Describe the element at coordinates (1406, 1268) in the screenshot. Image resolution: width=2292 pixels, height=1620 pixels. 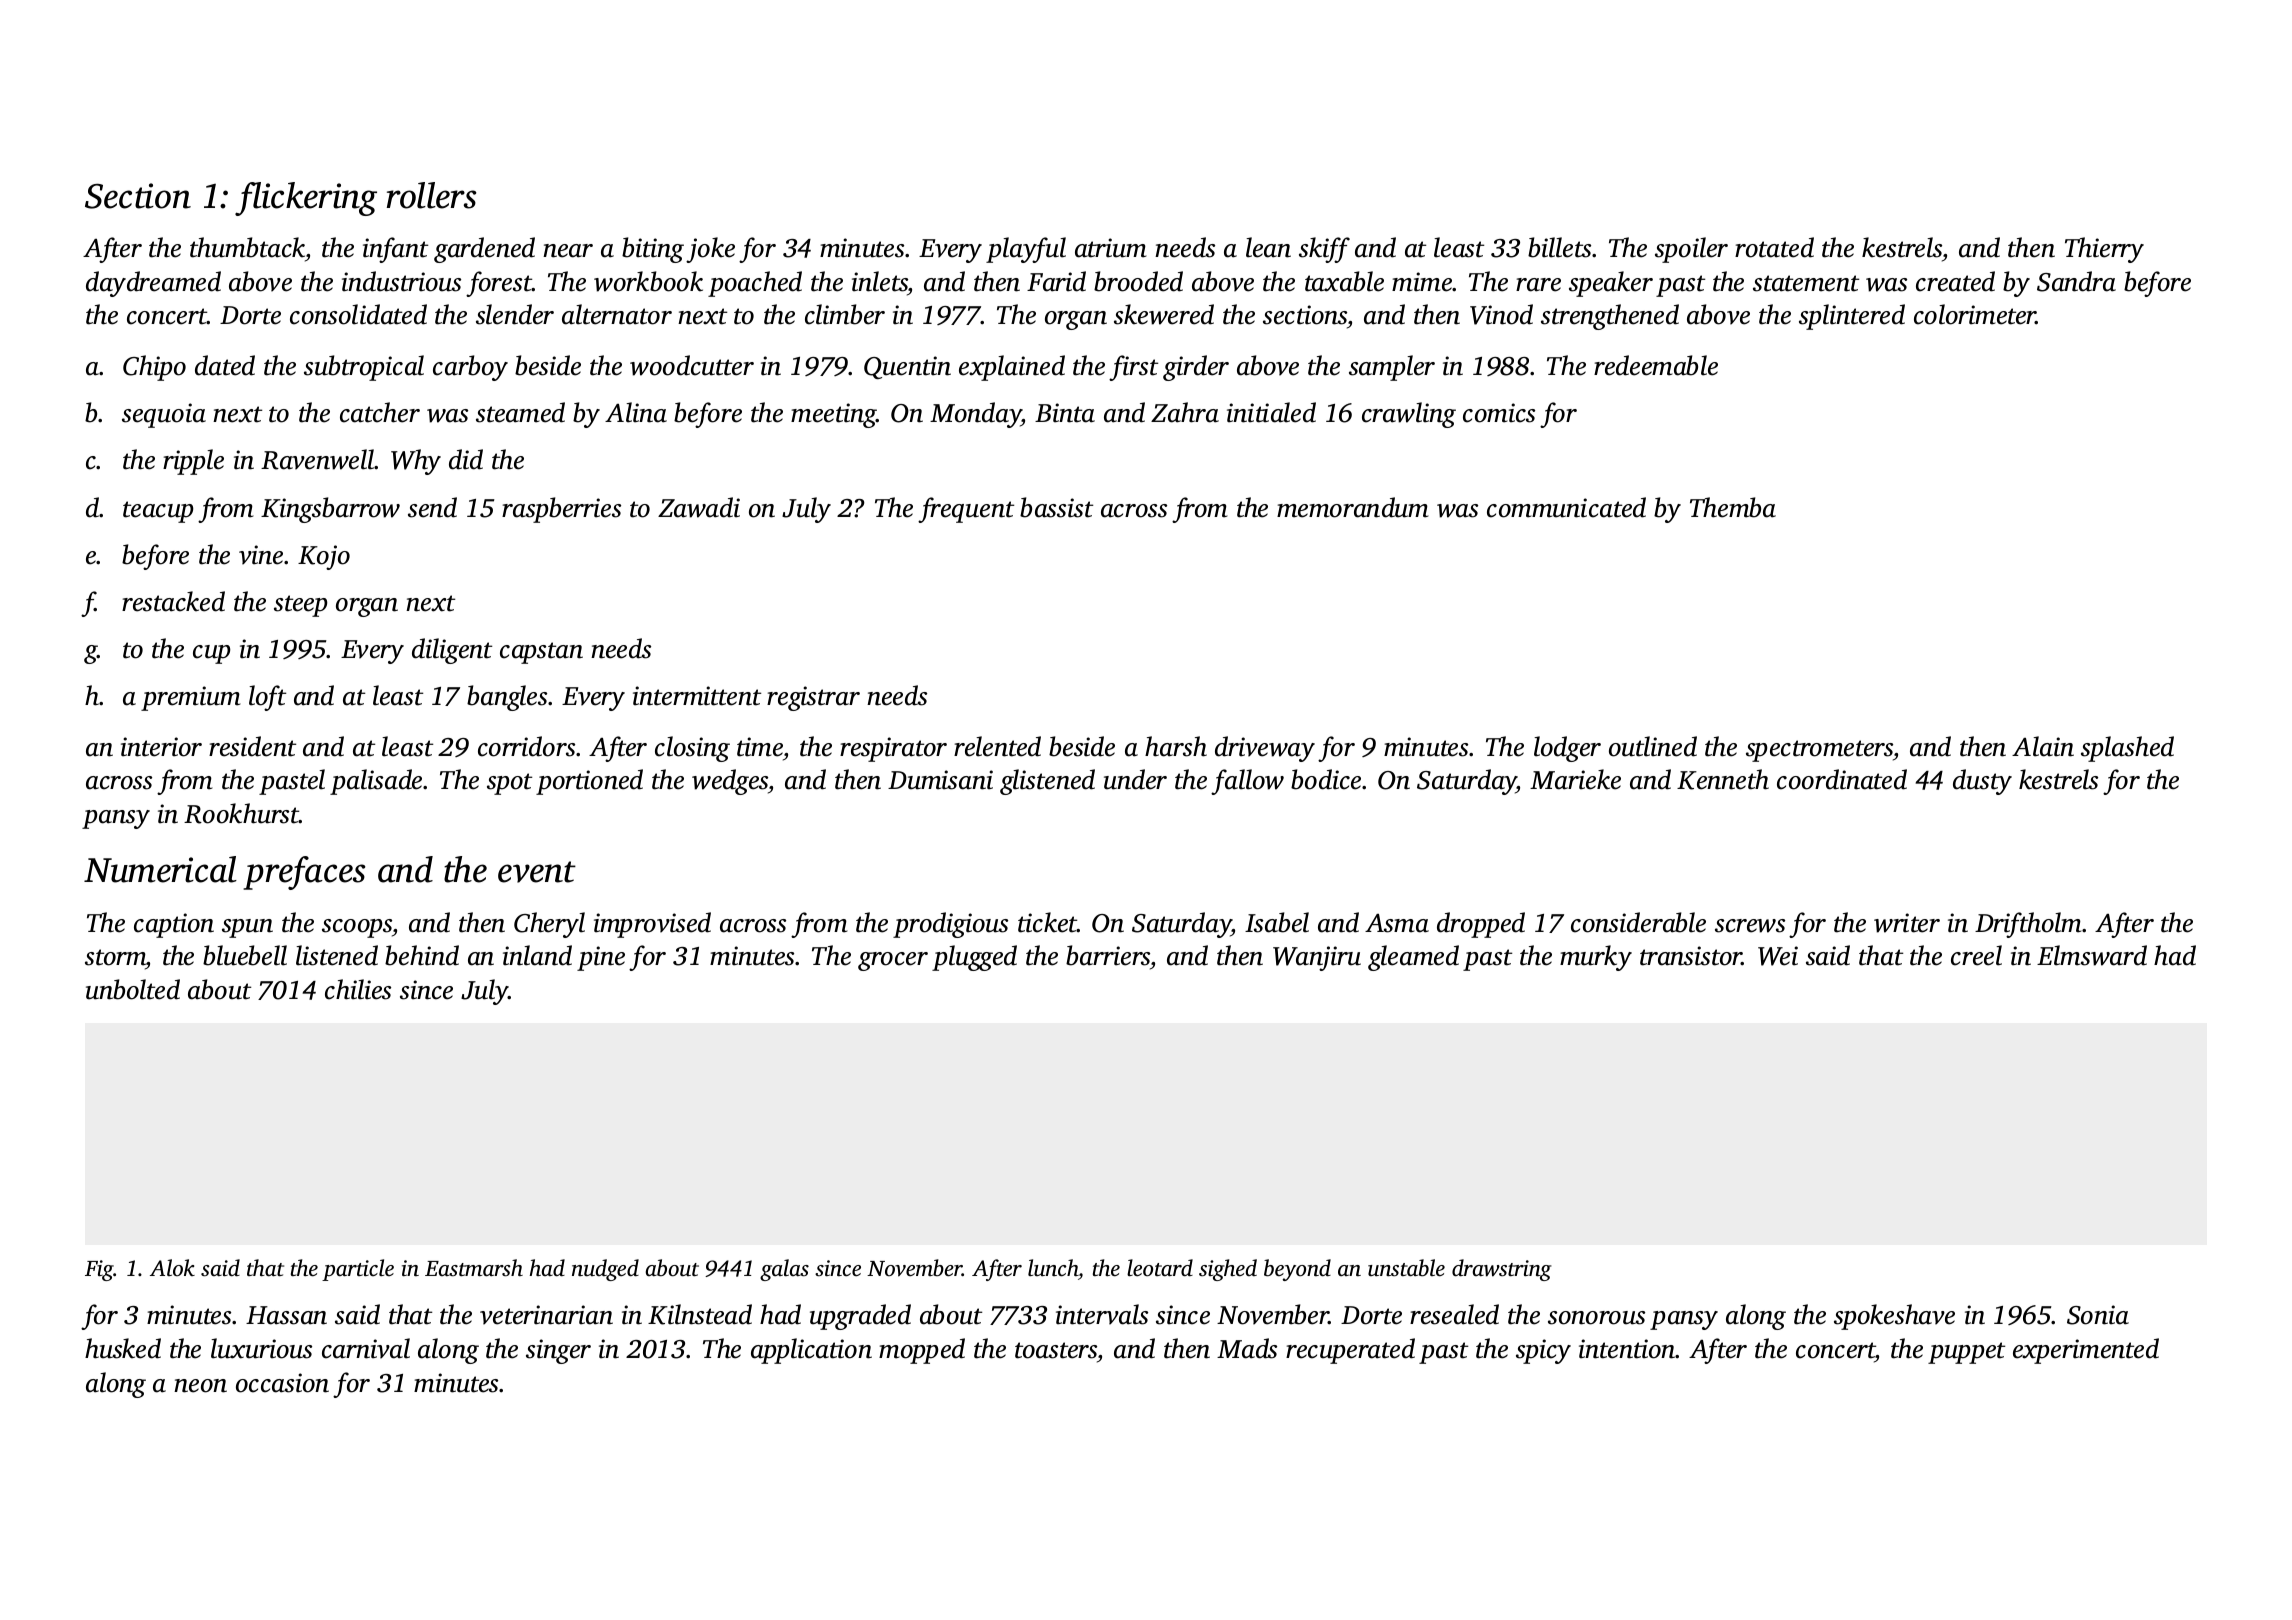
I see `unstable` at that location.
